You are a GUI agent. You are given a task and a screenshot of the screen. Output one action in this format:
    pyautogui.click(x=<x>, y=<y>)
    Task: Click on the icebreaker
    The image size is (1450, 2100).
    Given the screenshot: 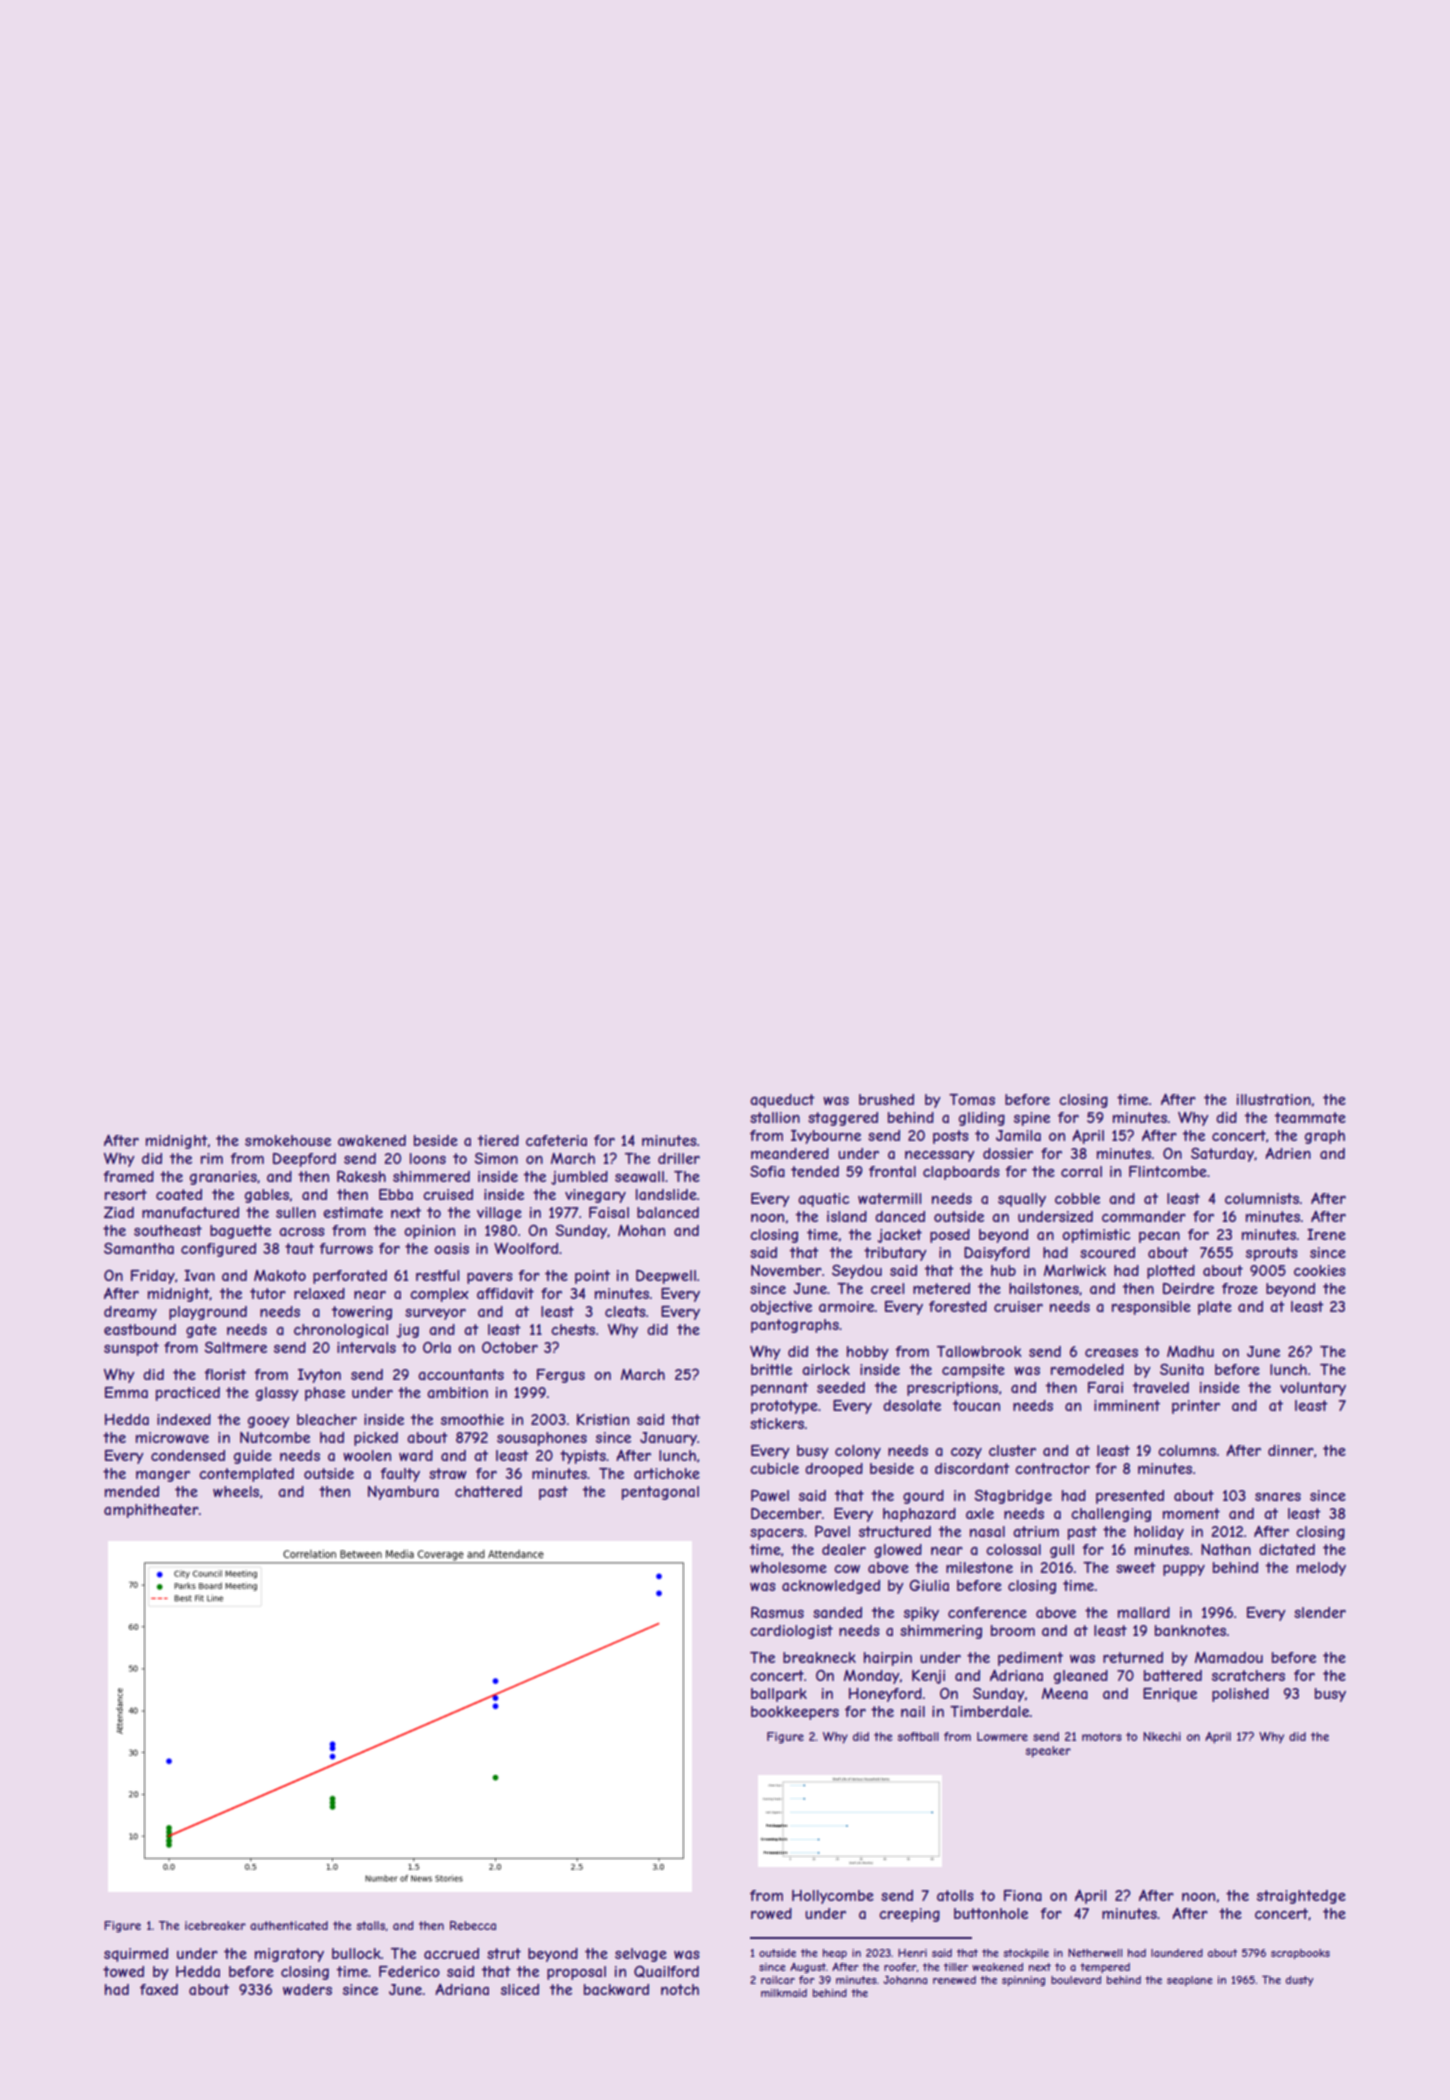 What is the action you would take?
    pyautogui.click(x=215, y=1925)
